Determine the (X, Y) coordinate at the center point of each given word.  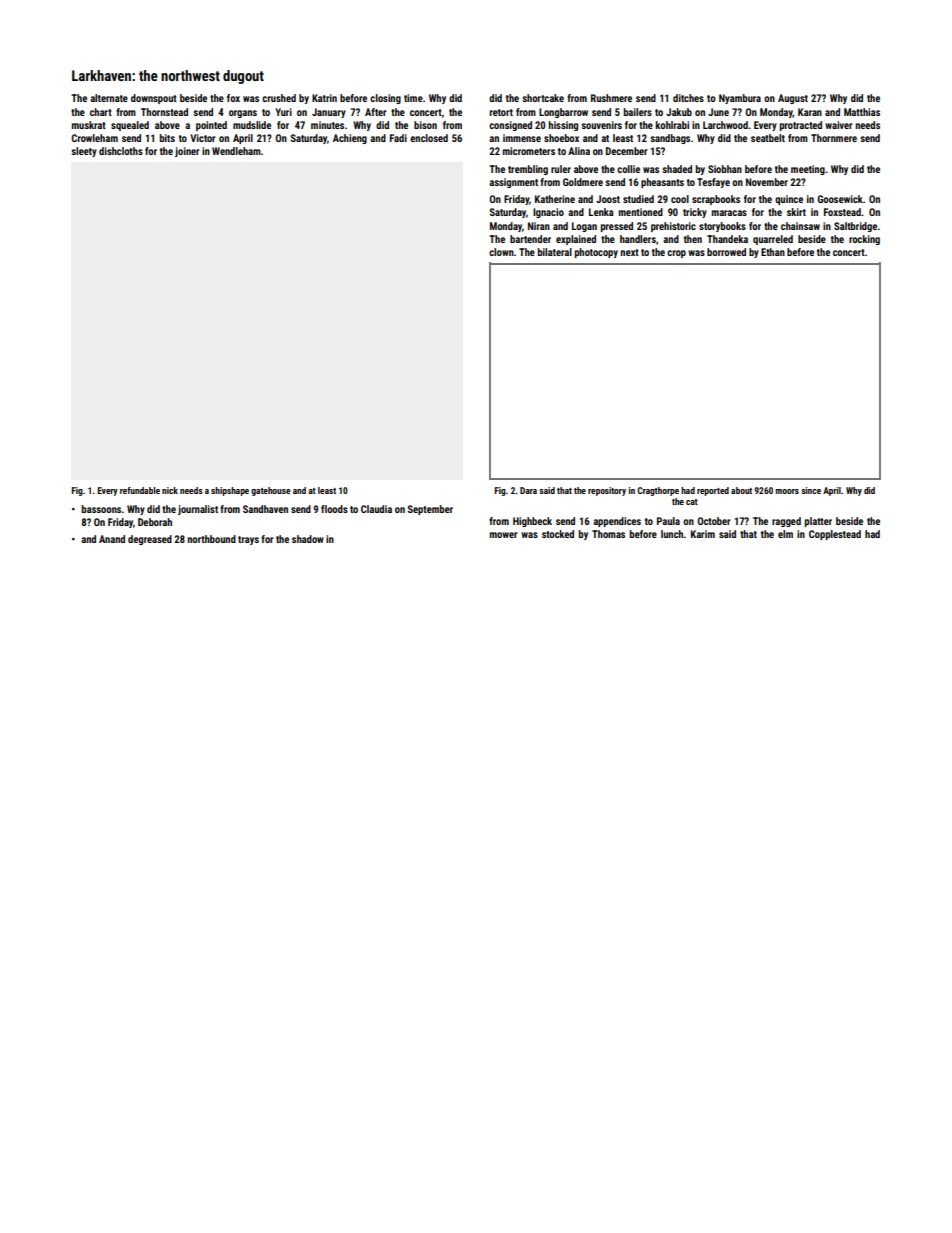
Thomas (608, 534)
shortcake (543, 98)
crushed (279, 98)
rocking (864, 240)
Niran (539, 226)
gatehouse (271, 491)
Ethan (773, 252)
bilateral (555, 252)
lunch (672, 534)
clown (501, 252)
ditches (688, 98)
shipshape (230, 491)
